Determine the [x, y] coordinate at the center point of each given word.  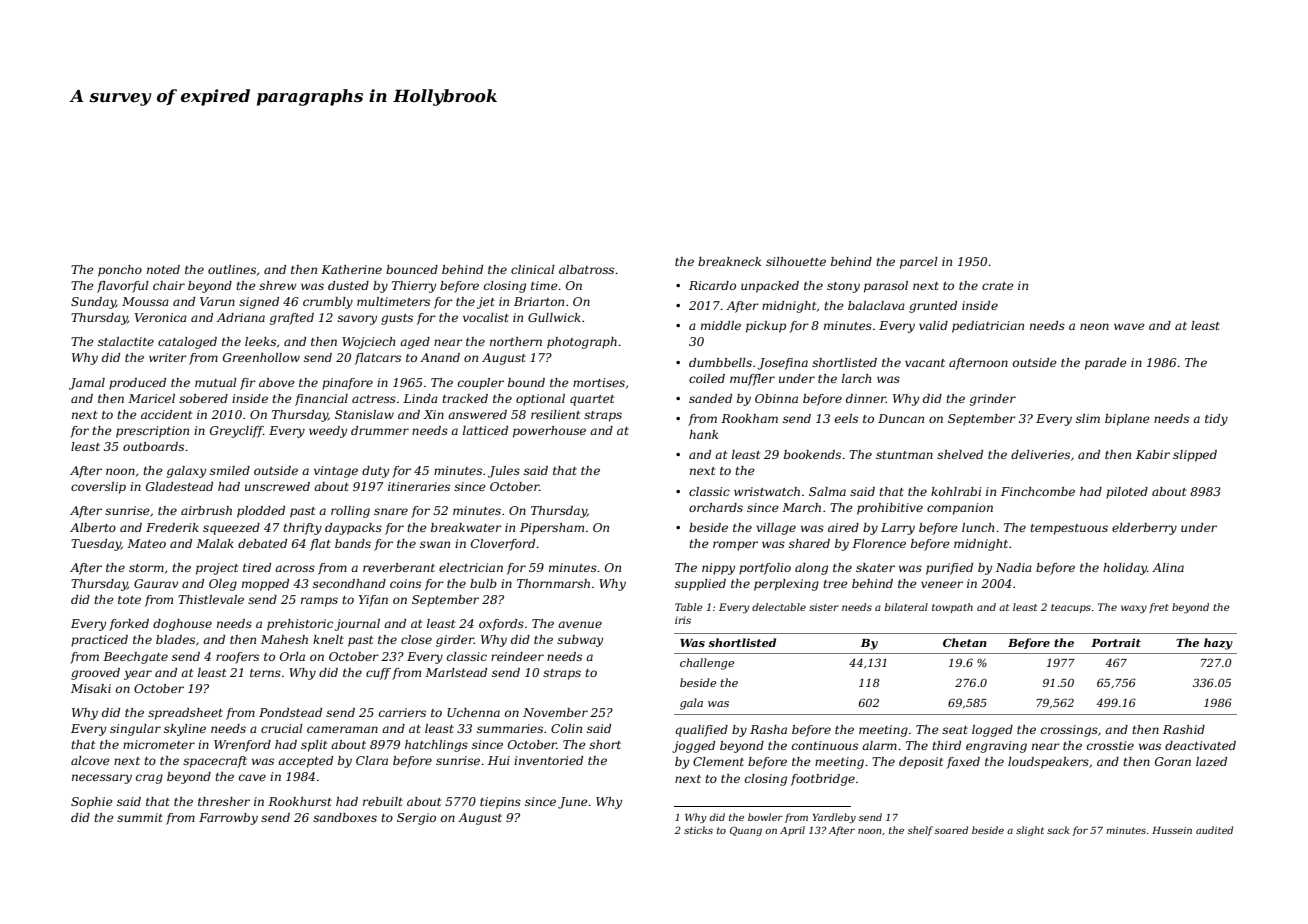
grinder [993, 400]
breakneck [729, 261]
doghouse [182, 625]
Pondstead [290, 712]
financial [321, 400]
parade [1106, 364]
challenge [707, 664]
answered [477, 414]
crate [998, 286]
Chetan [965, 642]
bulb [483, 583]
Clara [372, 760]
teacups [1071, 608]
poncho [120, 271]
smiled [230, 470]
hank [703, 434]
